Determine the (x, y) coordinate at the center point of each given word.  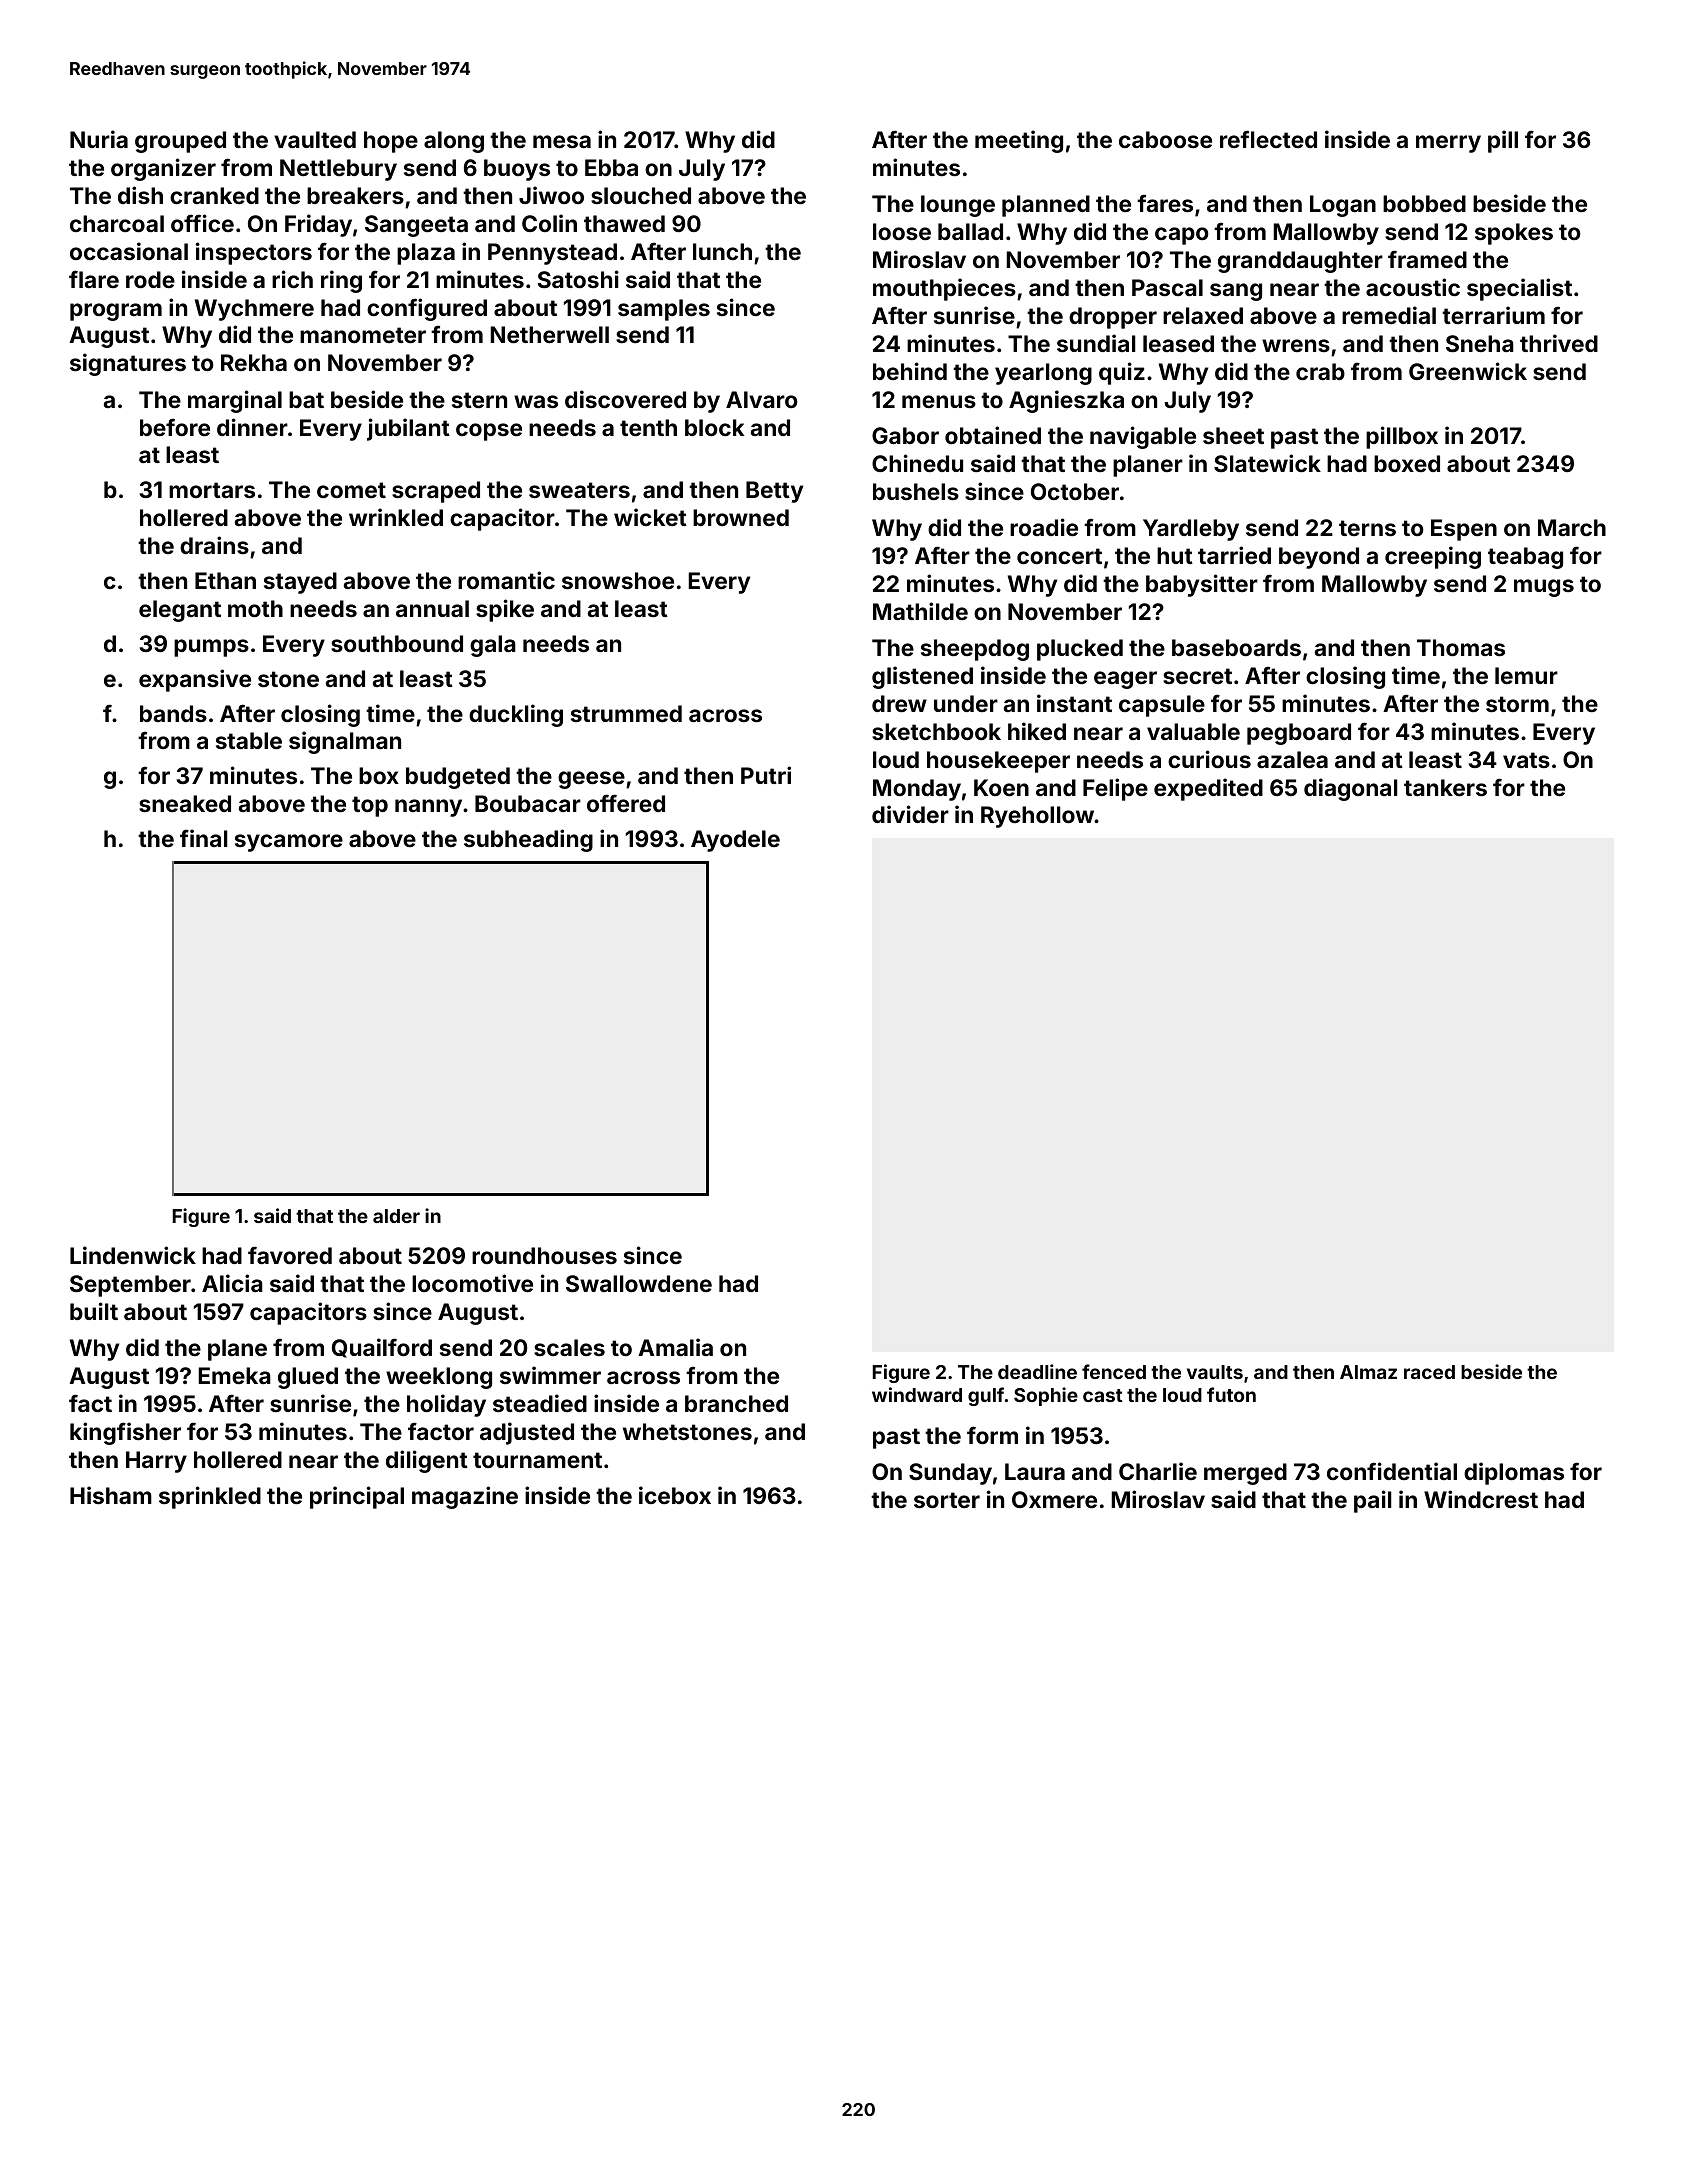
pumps (211, 648)
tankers (1445, 787)
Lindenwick (133, 1255)
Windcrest (1481, 1499)
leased (1178, 343)
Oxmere (1054, 1499)
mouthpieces (944, 289)
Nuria (99, 139)
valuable (1193, 731)
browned (741, 517)
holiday (446, 1405)
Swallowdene (639, 1283)
